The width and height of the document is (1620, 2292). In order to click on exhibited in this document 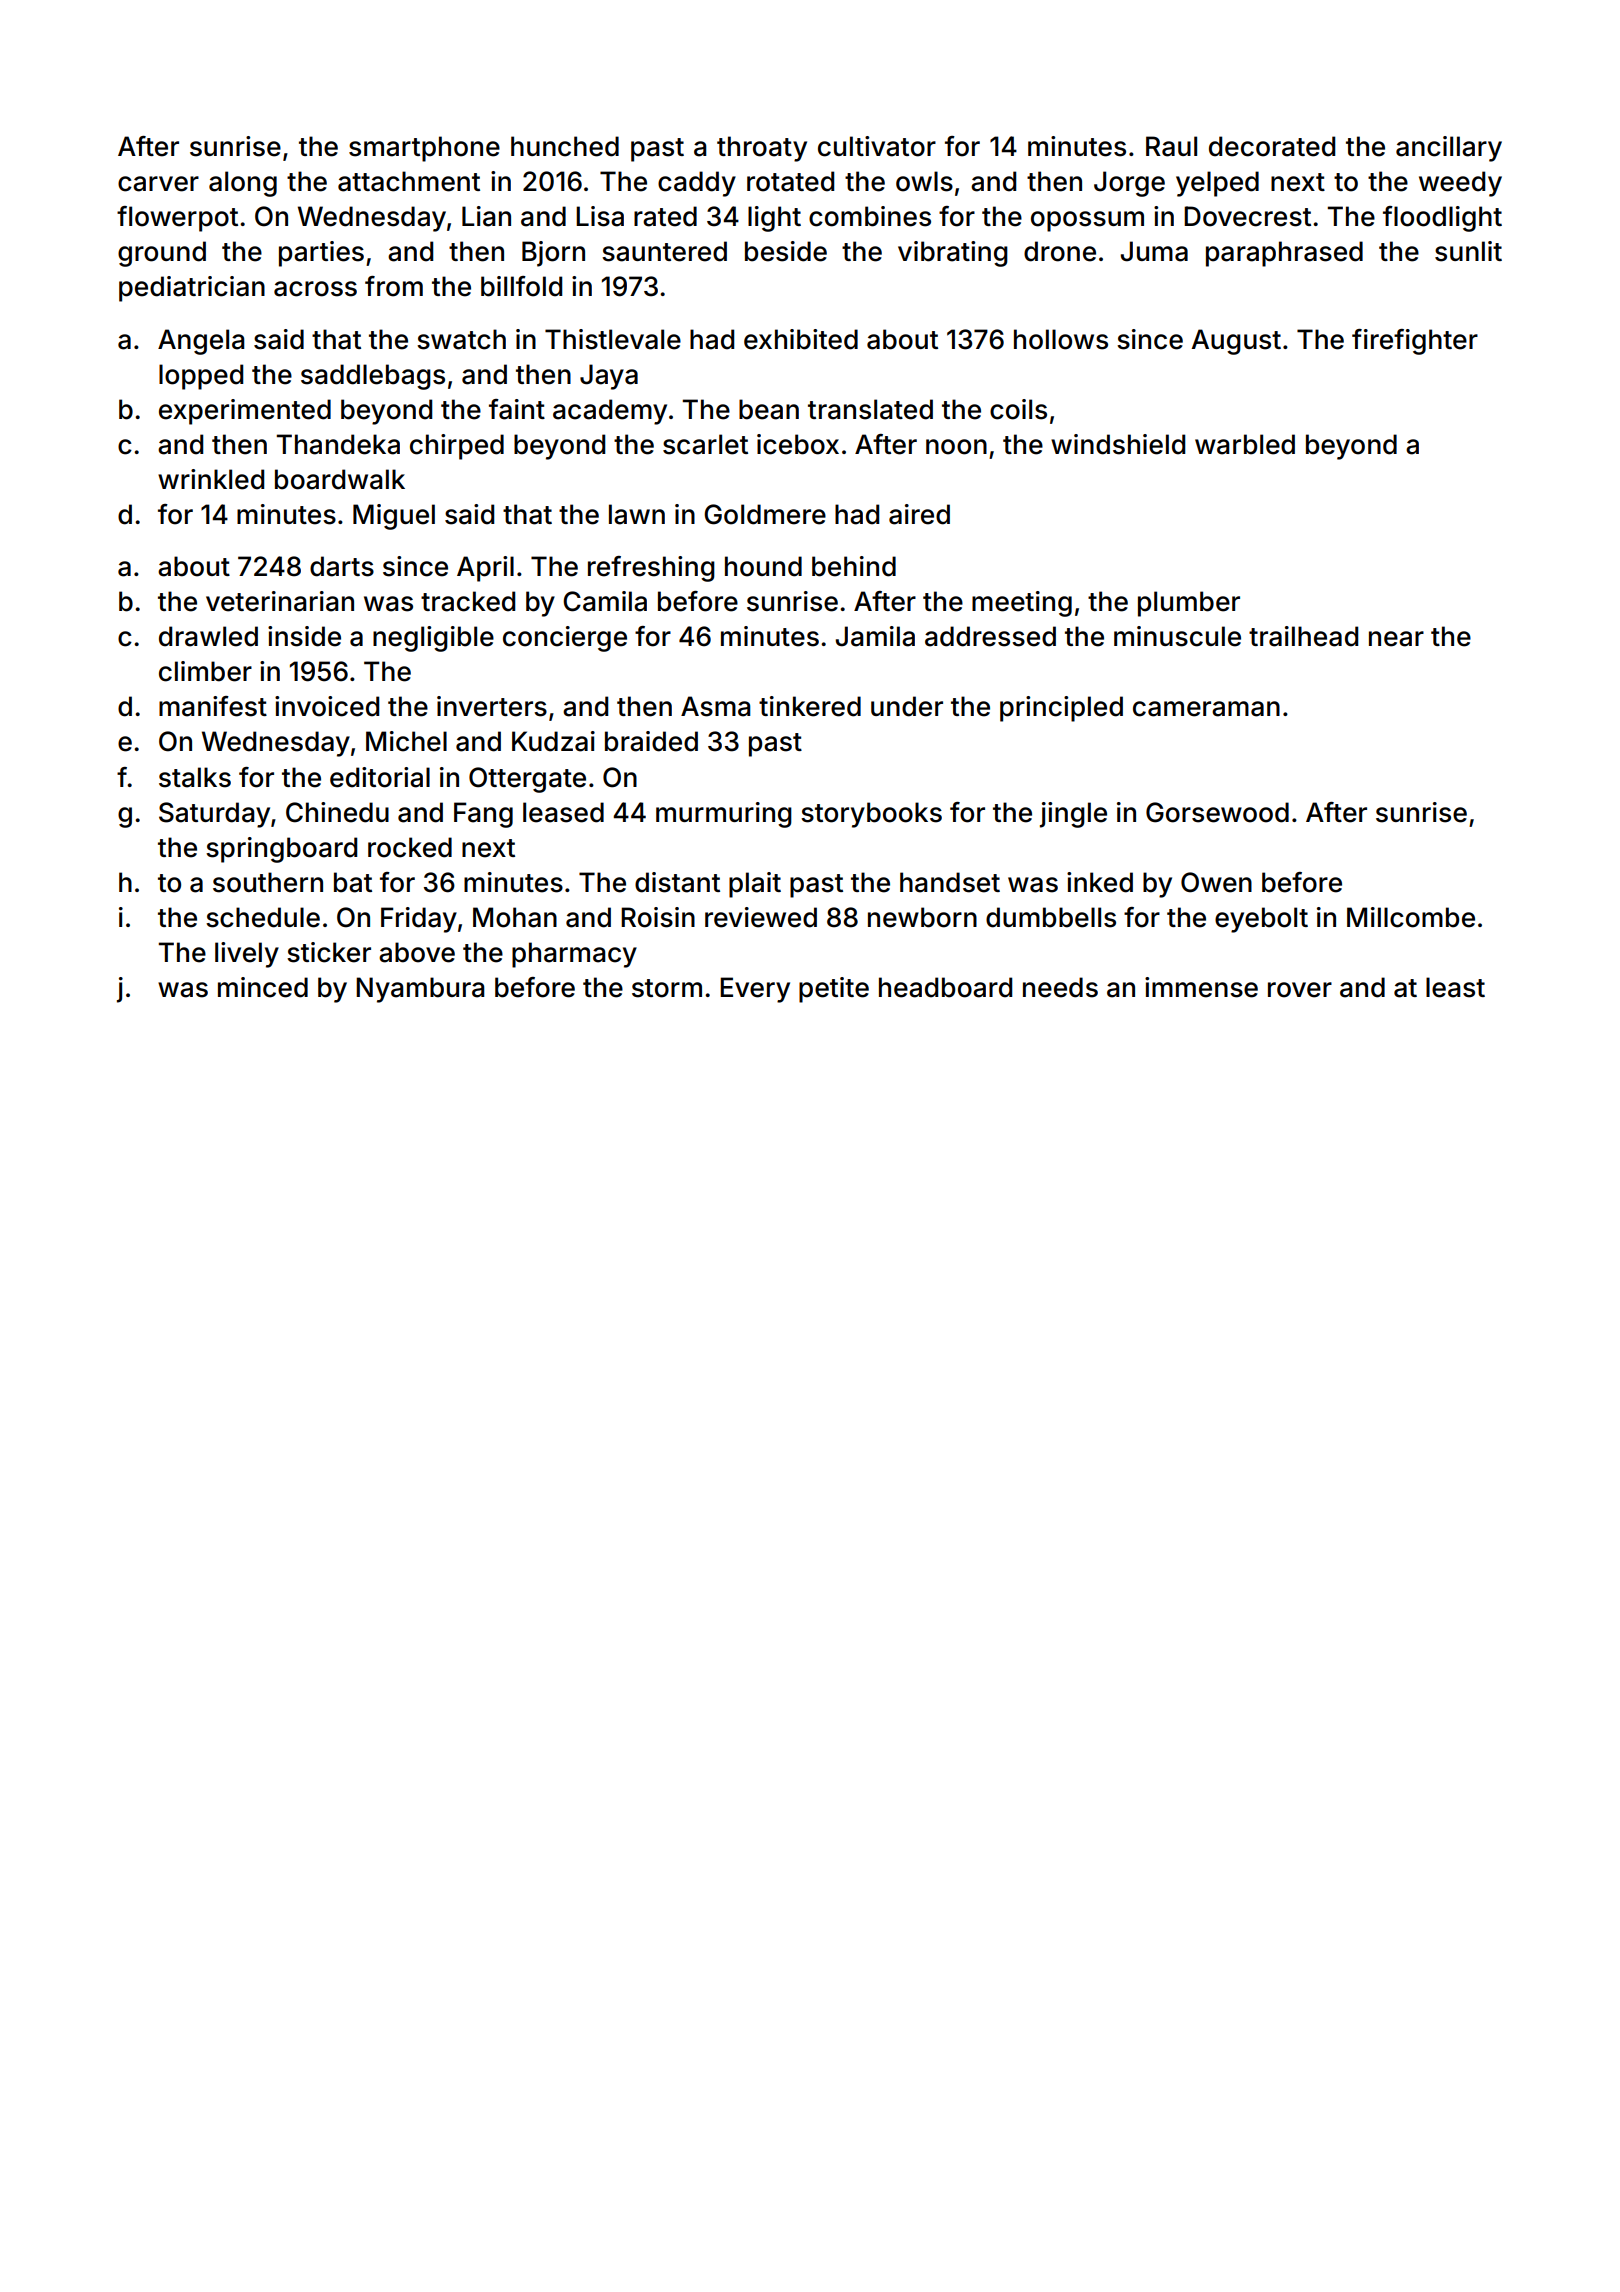, I will do `click(801, 339)`.
